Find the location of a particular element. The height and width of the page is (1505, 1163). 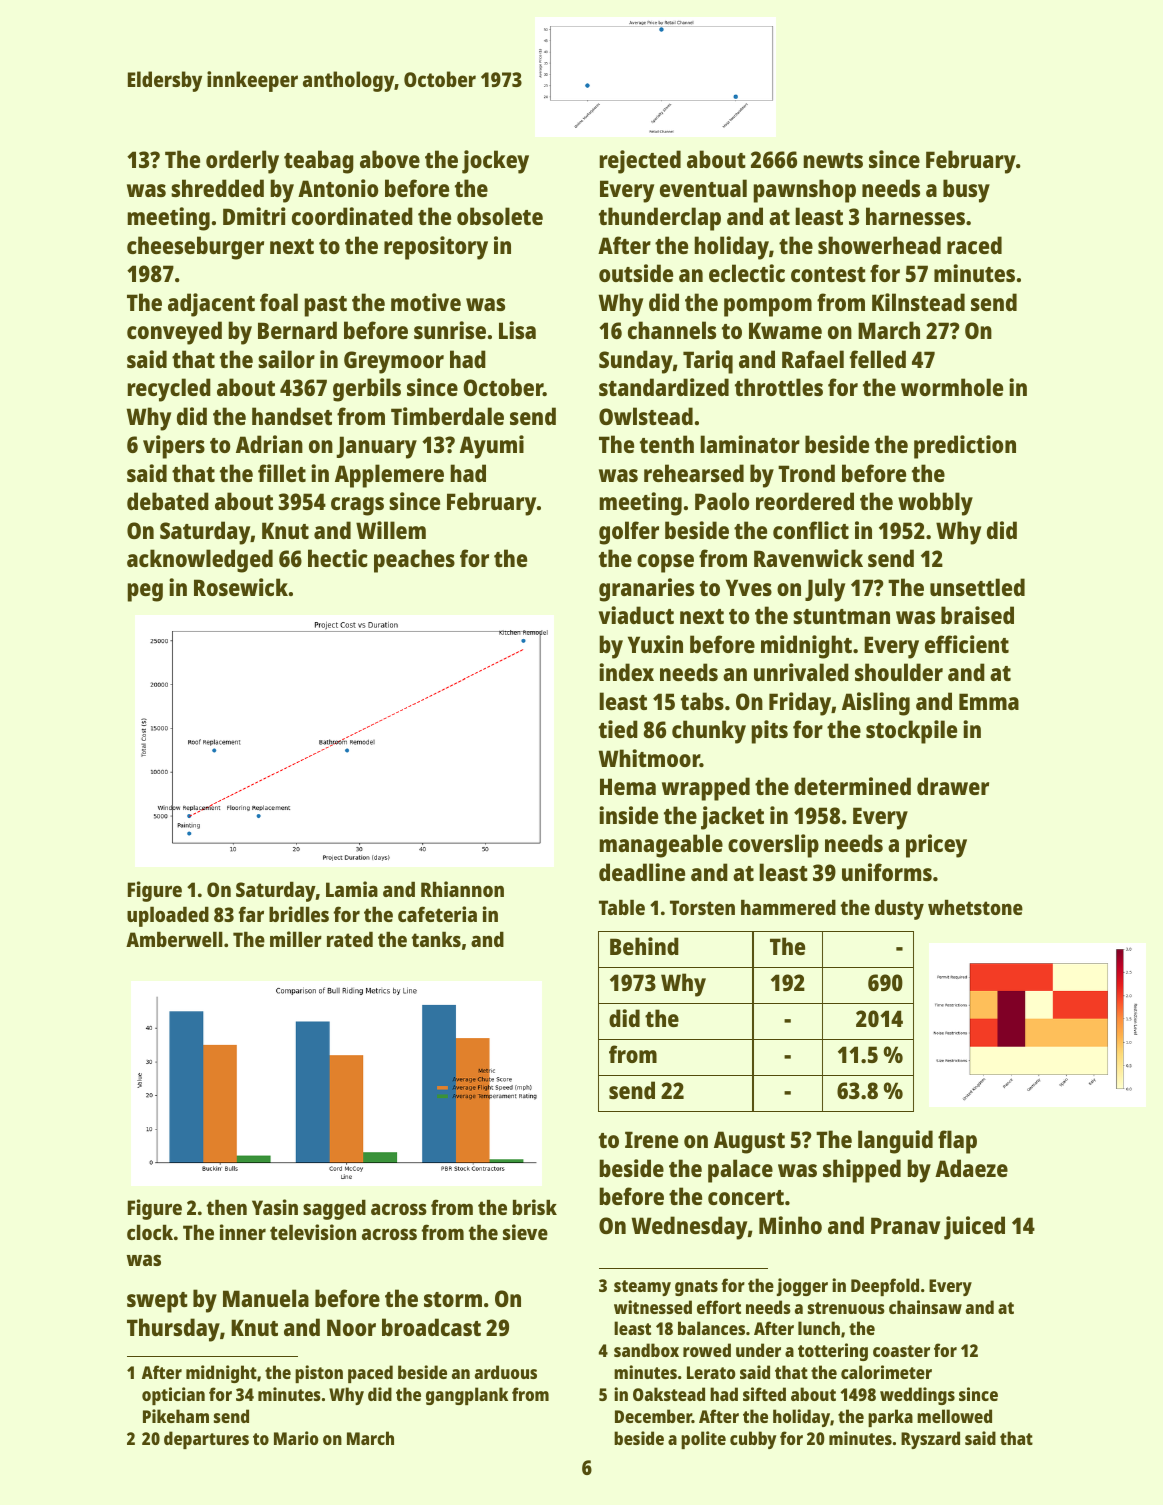

calorimeter is located at coordinates (886, 1372).
